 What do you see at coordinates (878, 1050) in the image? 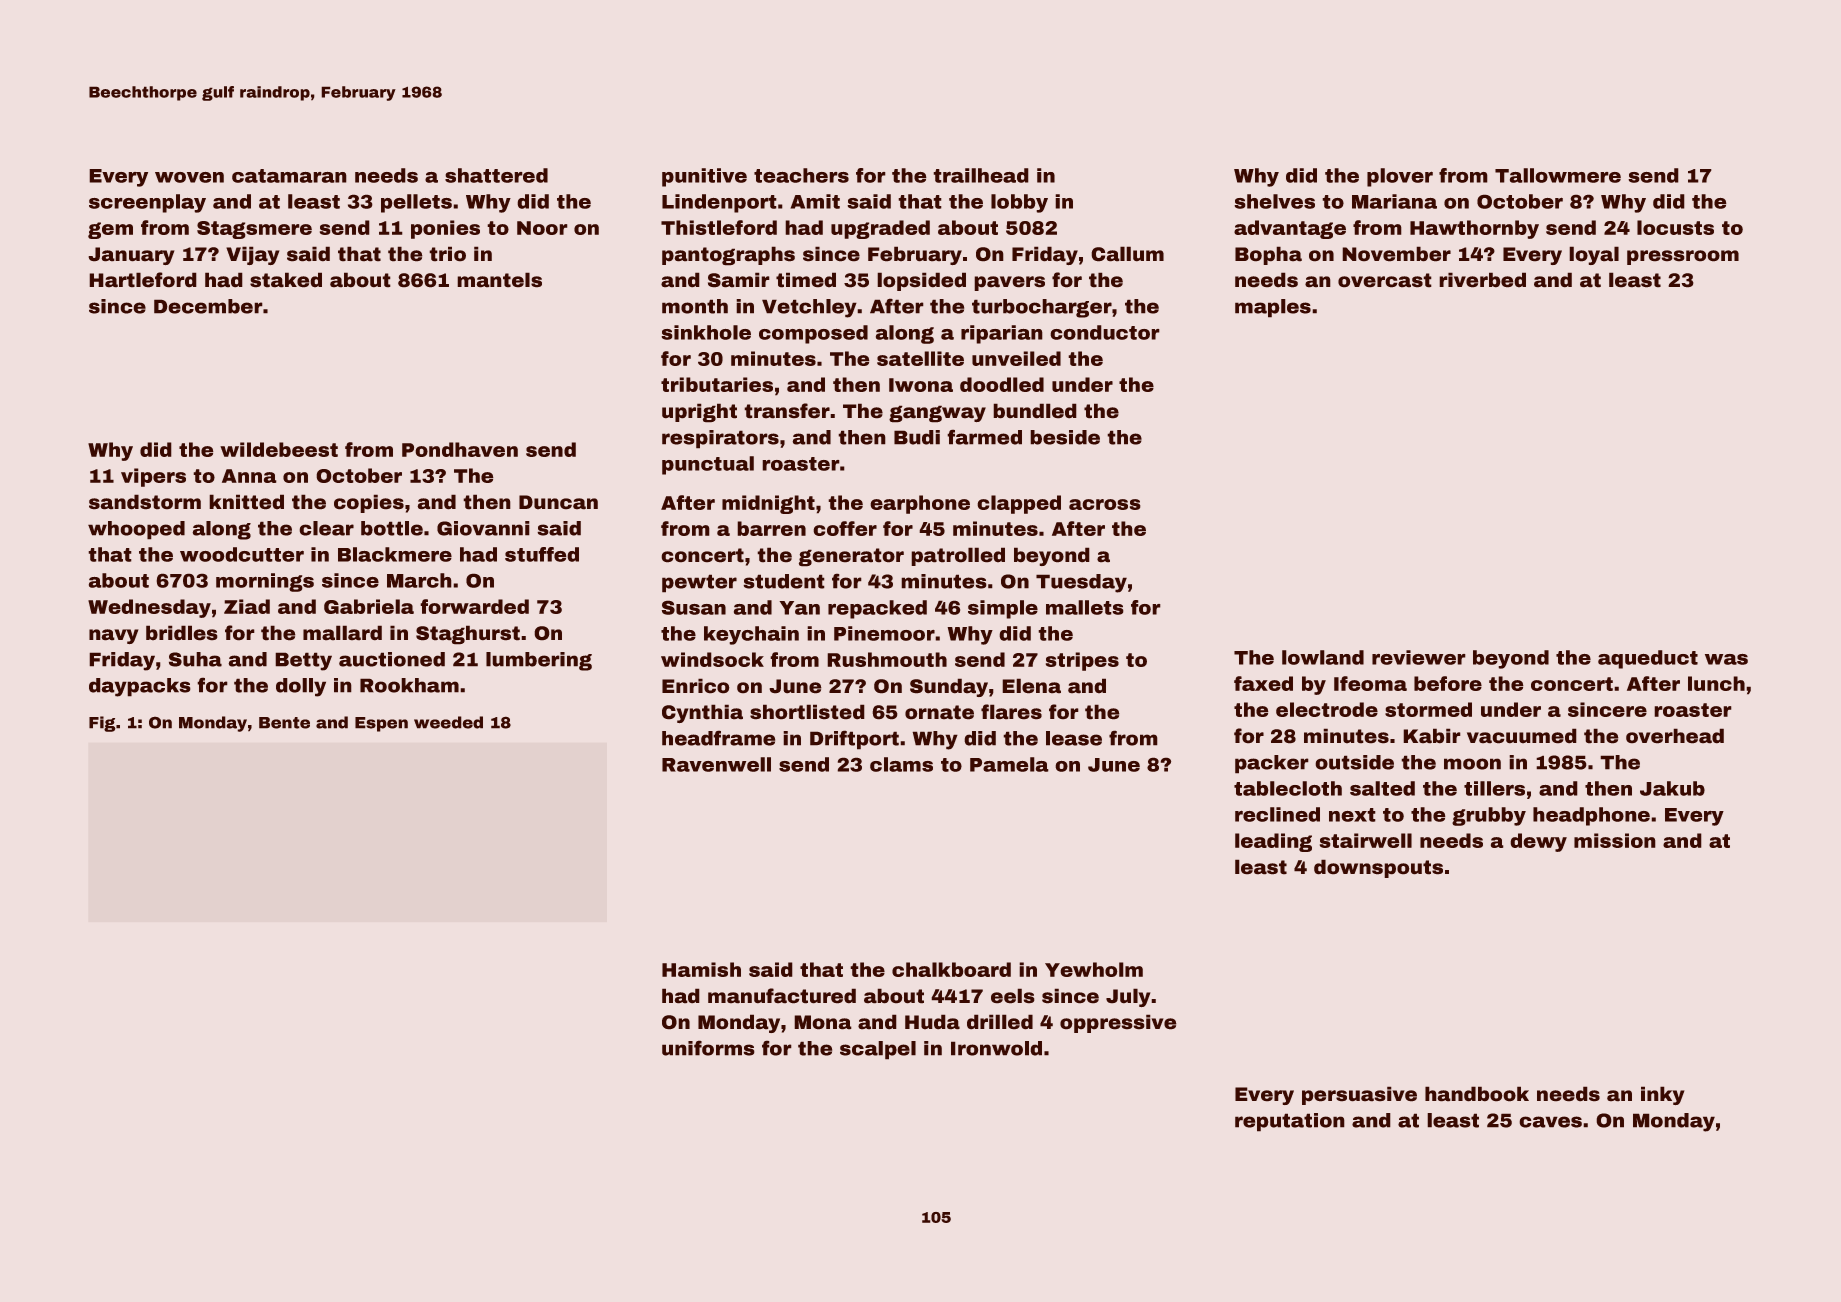
I see `scalpel` at bounding box center [878, 1050].
